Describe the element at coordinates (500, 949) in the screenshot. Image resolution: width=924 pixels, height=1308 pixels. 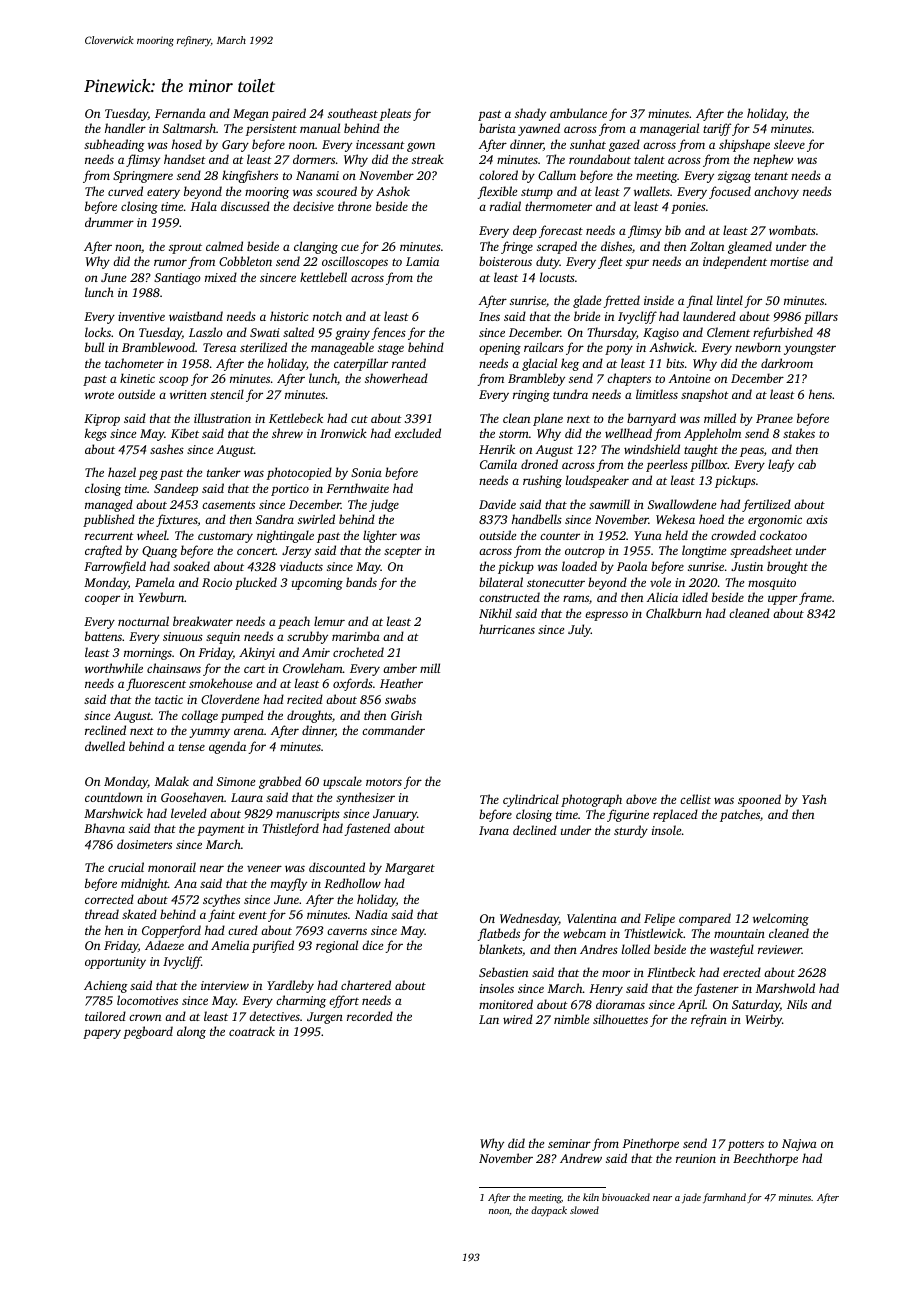
I see `blankets` at that location.
